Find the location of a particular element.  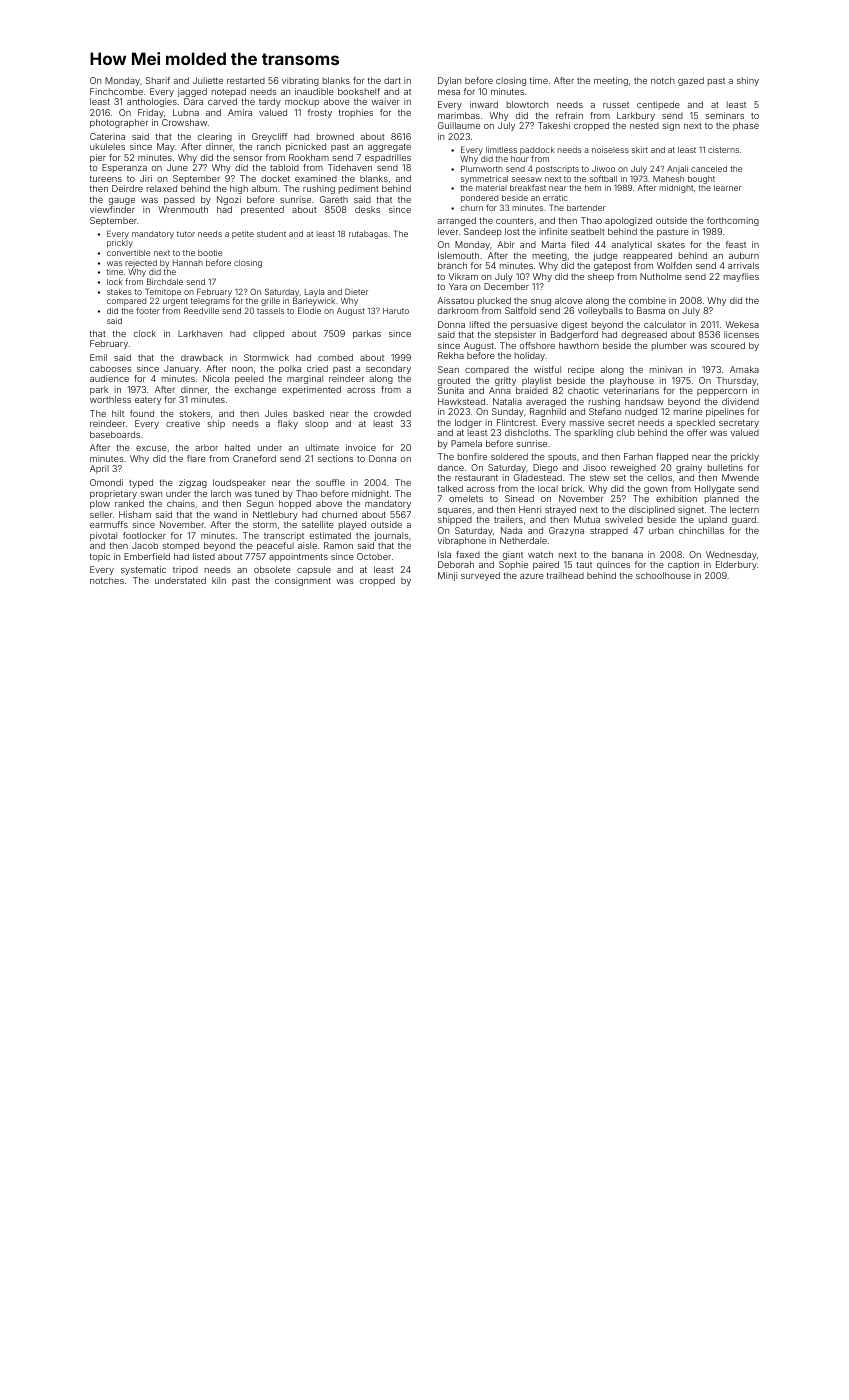

kiln is located at coordinates (219, 580).
